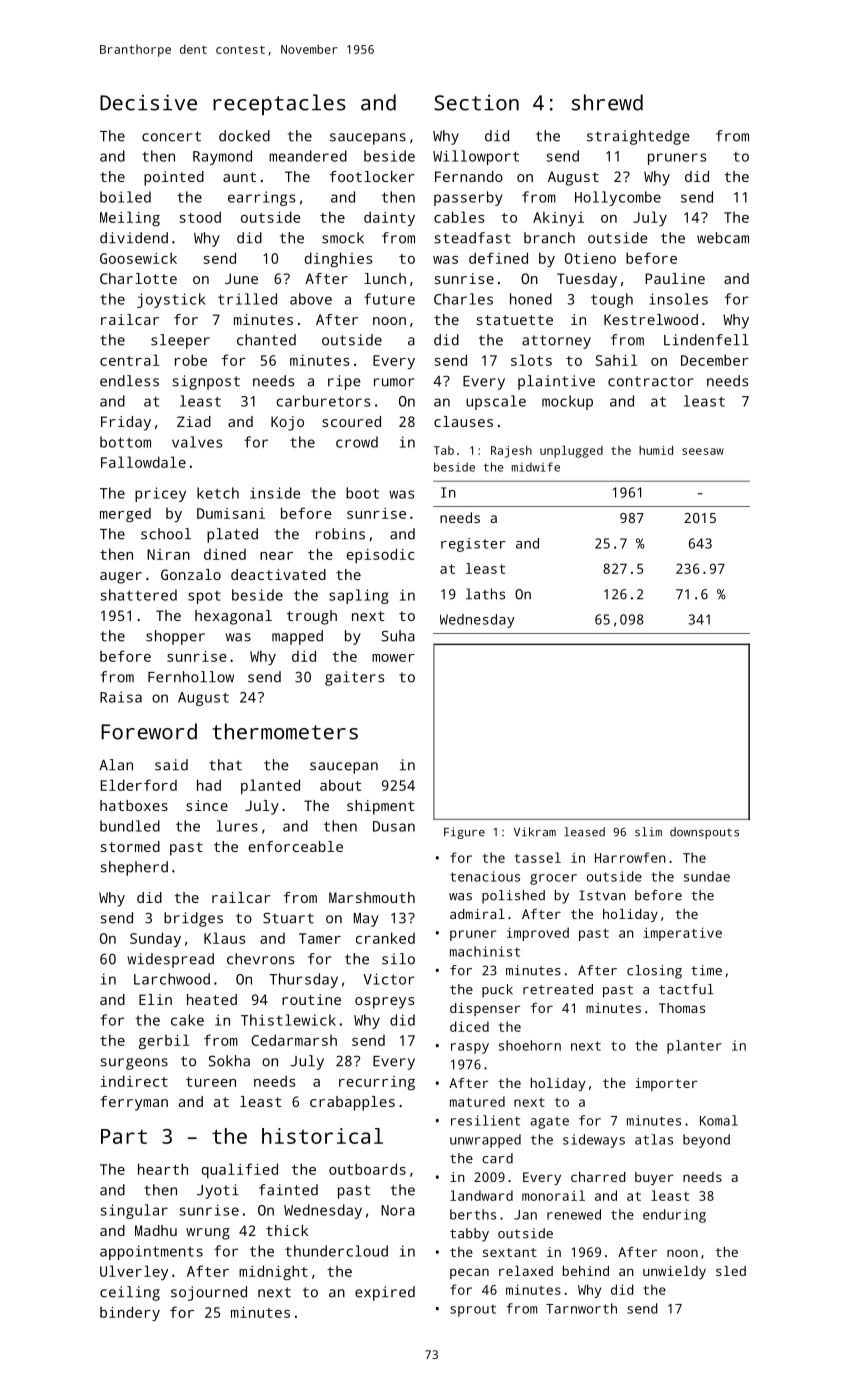  Describe the element at coordinates (472, 238) in the screenshot. I see `steadfast` at that location.
